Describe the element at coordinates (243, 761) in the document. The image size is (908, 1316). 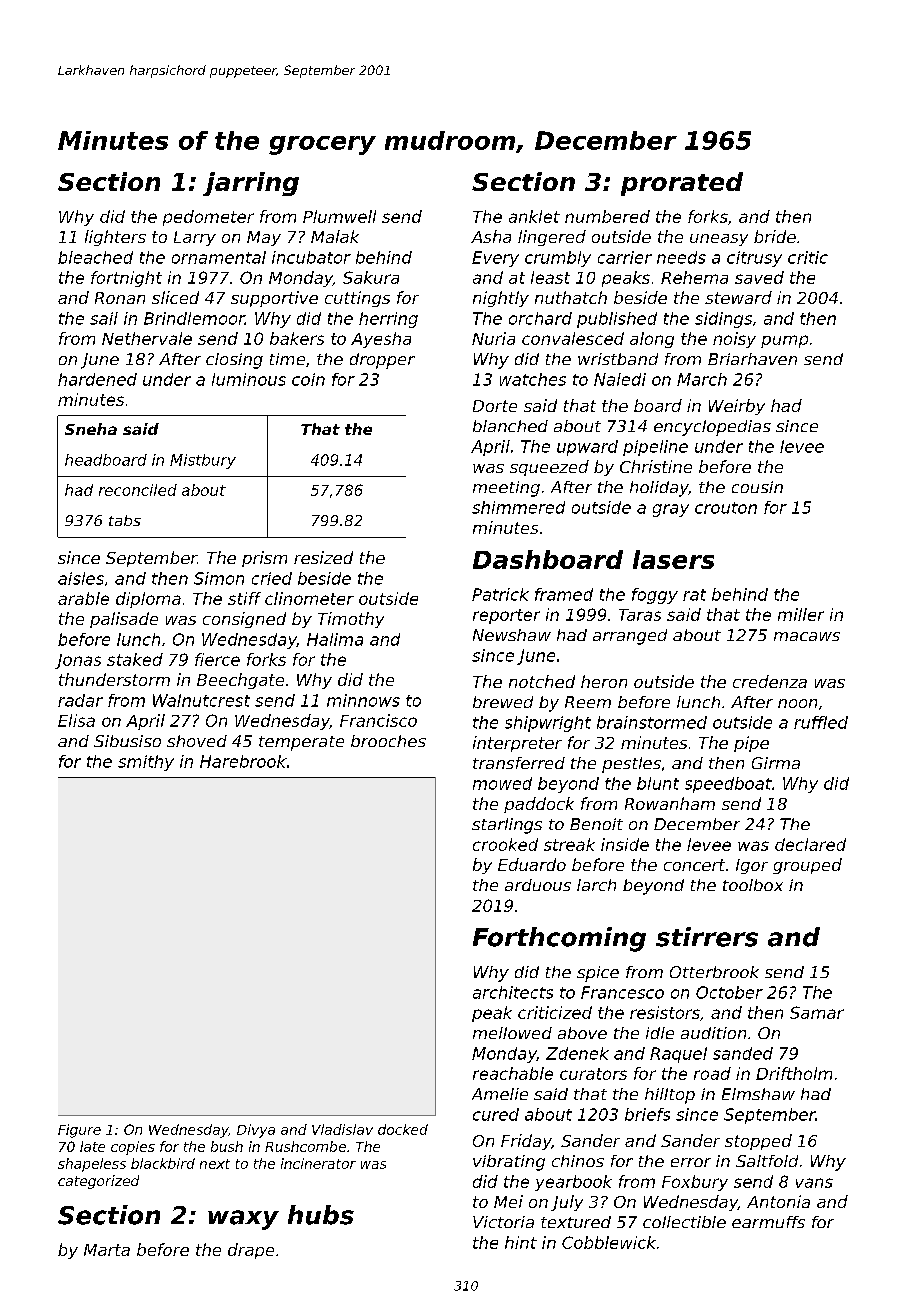
I see `Harebrook` at that location.
